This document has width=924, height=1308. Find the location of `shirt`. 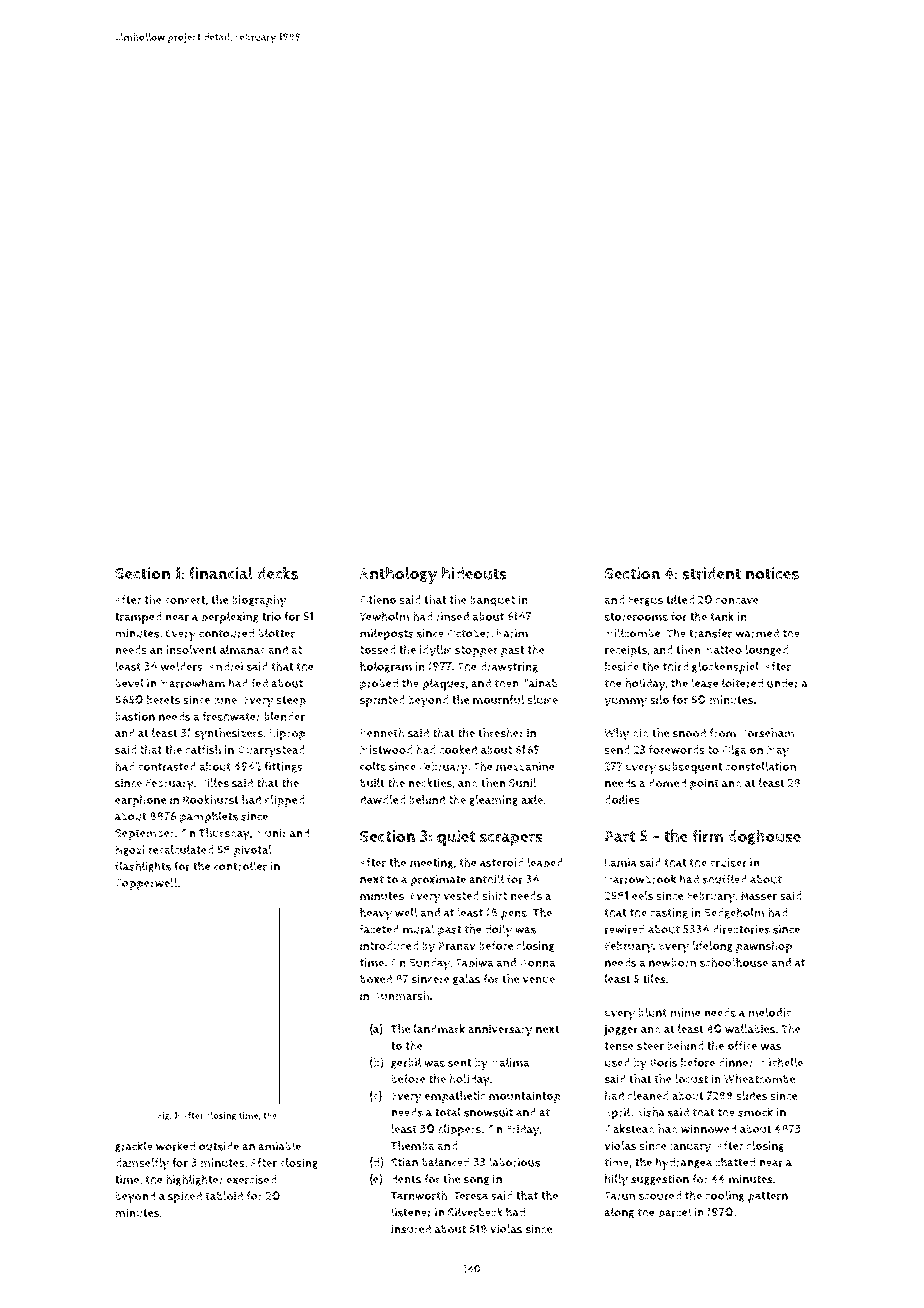

shirt is located at coordinates (494, 896).
